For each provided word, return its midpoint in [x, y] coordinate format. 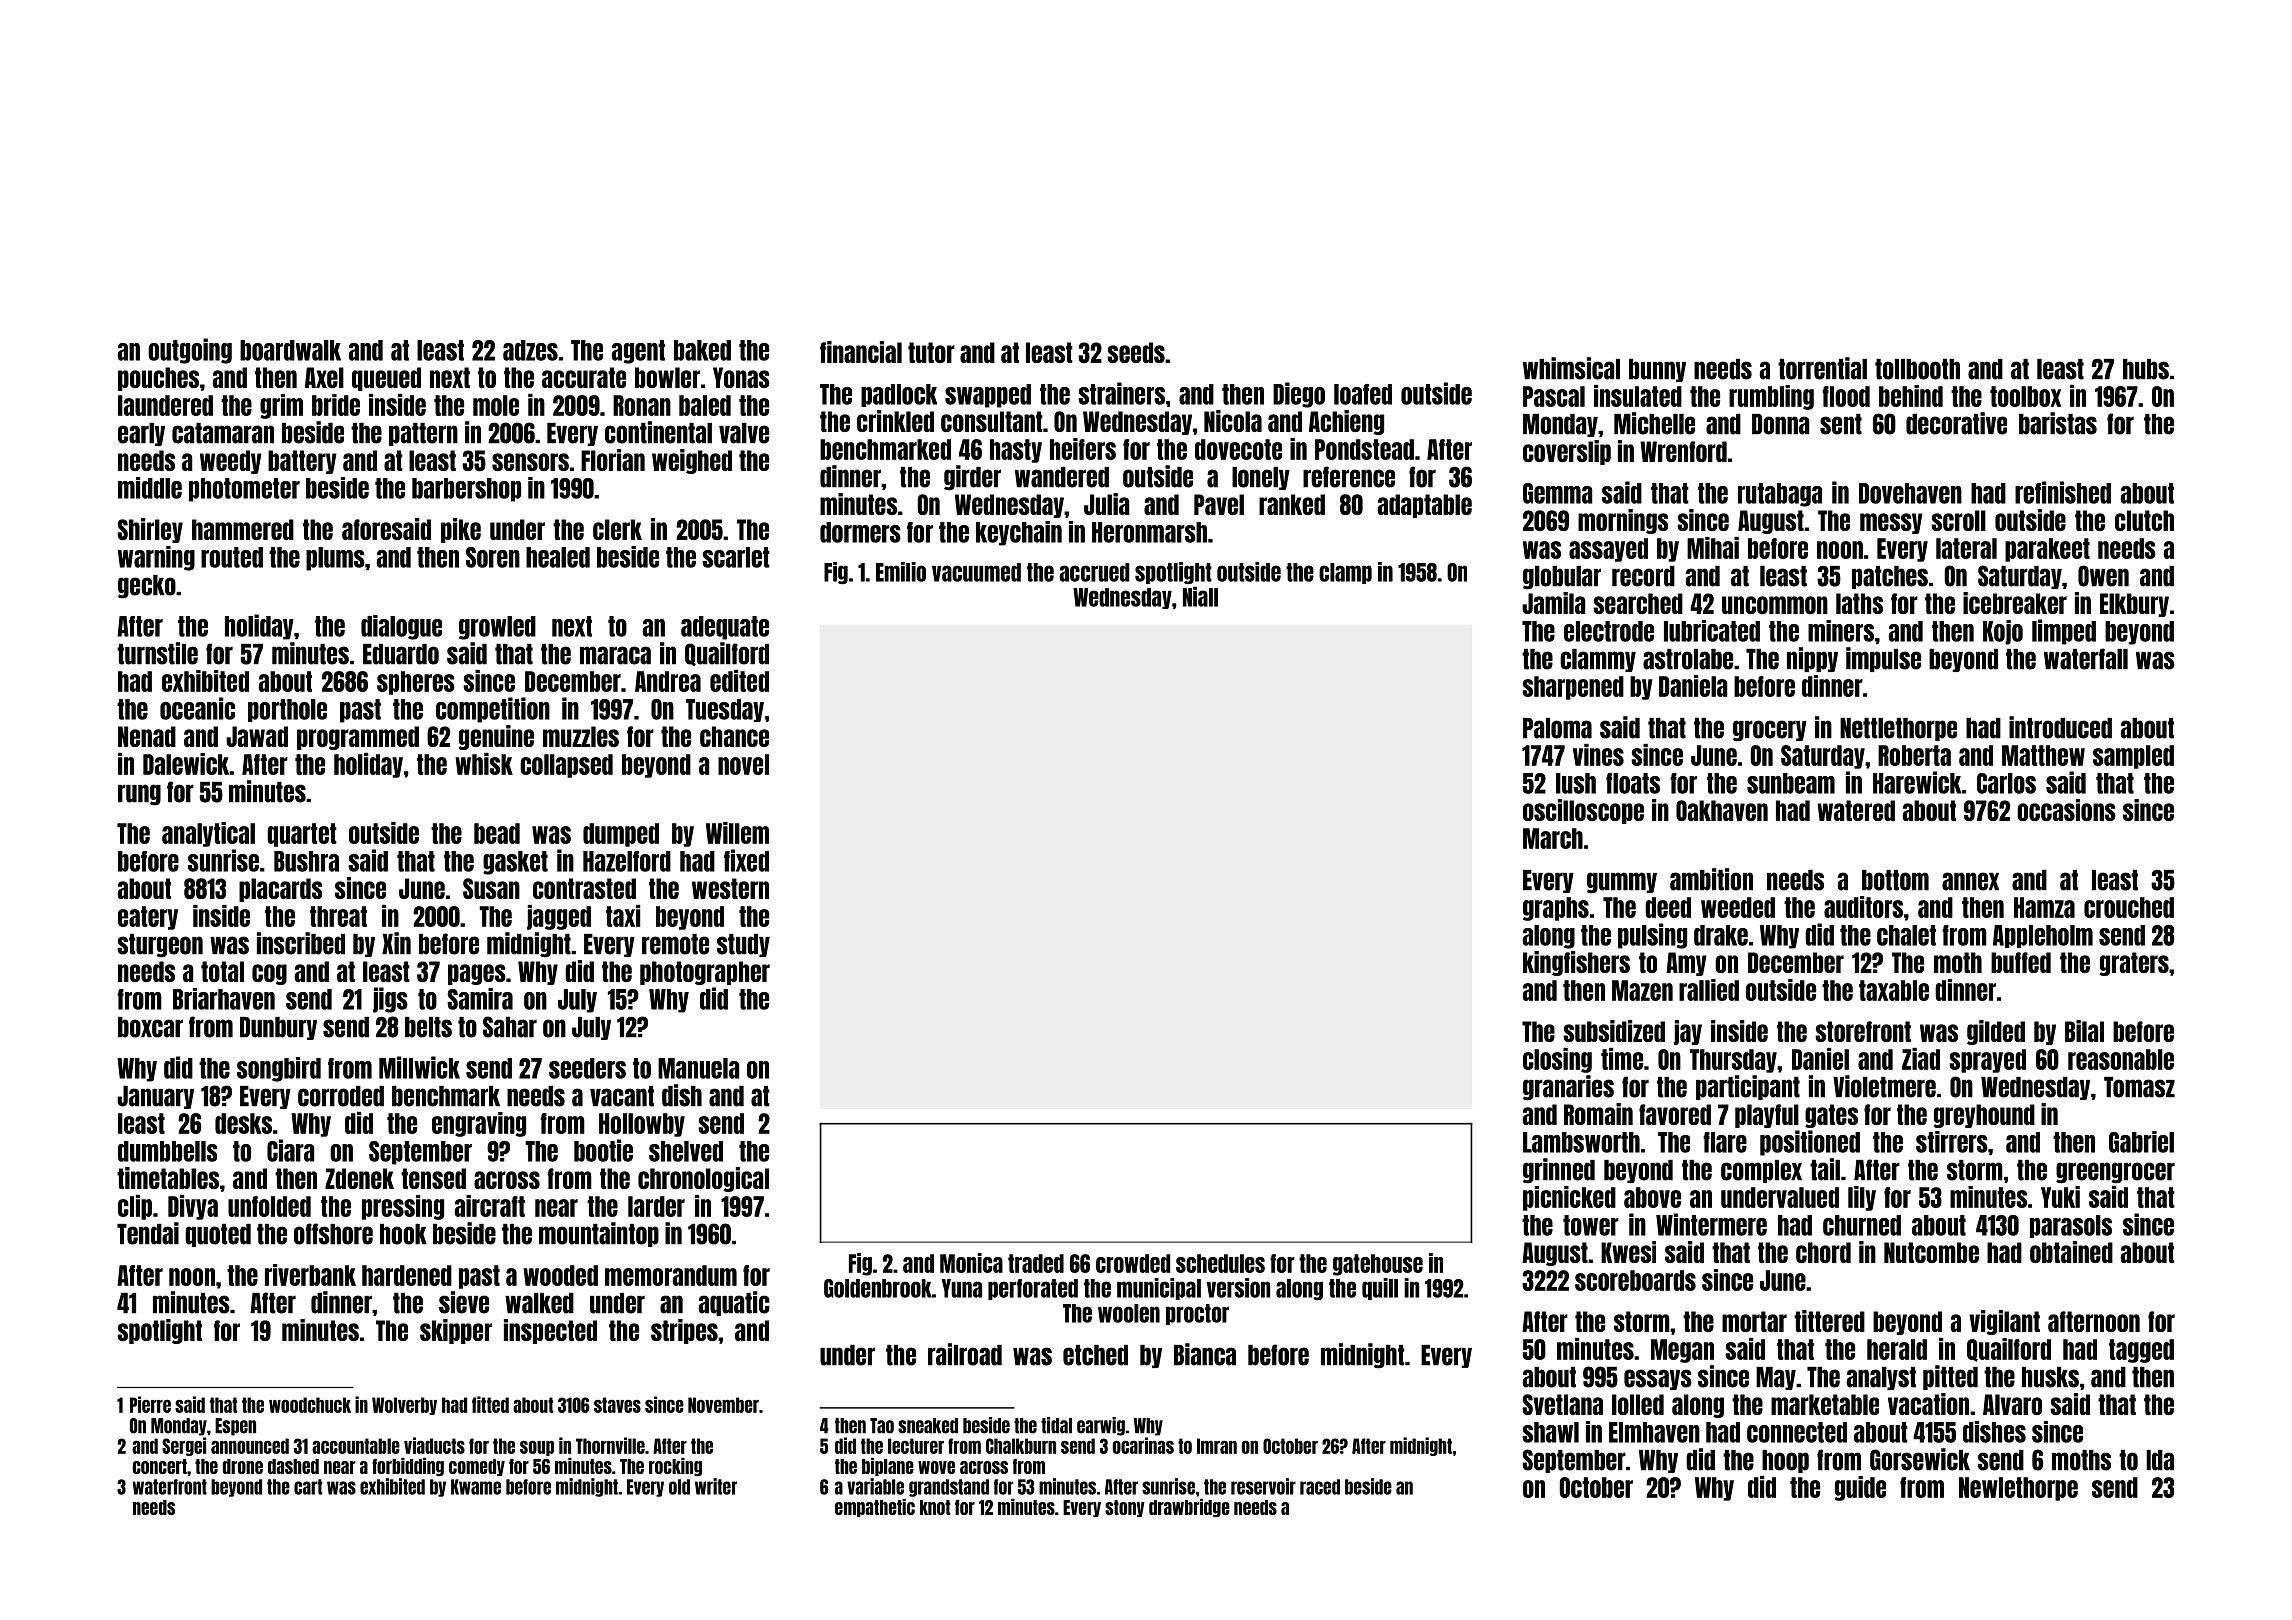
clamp [1345, 573]
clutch [2144, 520]
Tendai [148, 1233]
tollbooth [1917, 369]
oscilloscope [1583, 811]
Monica [971, 1263]
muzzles [581, 736]
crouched [2129, 907]
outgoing [190, 351]
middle [150, 488]
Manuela [699, 1068]
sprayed [1987, 1061]
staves [617, 1405]
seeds [1136, 352]
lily [1862, 1198]
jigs [390, 1000]
